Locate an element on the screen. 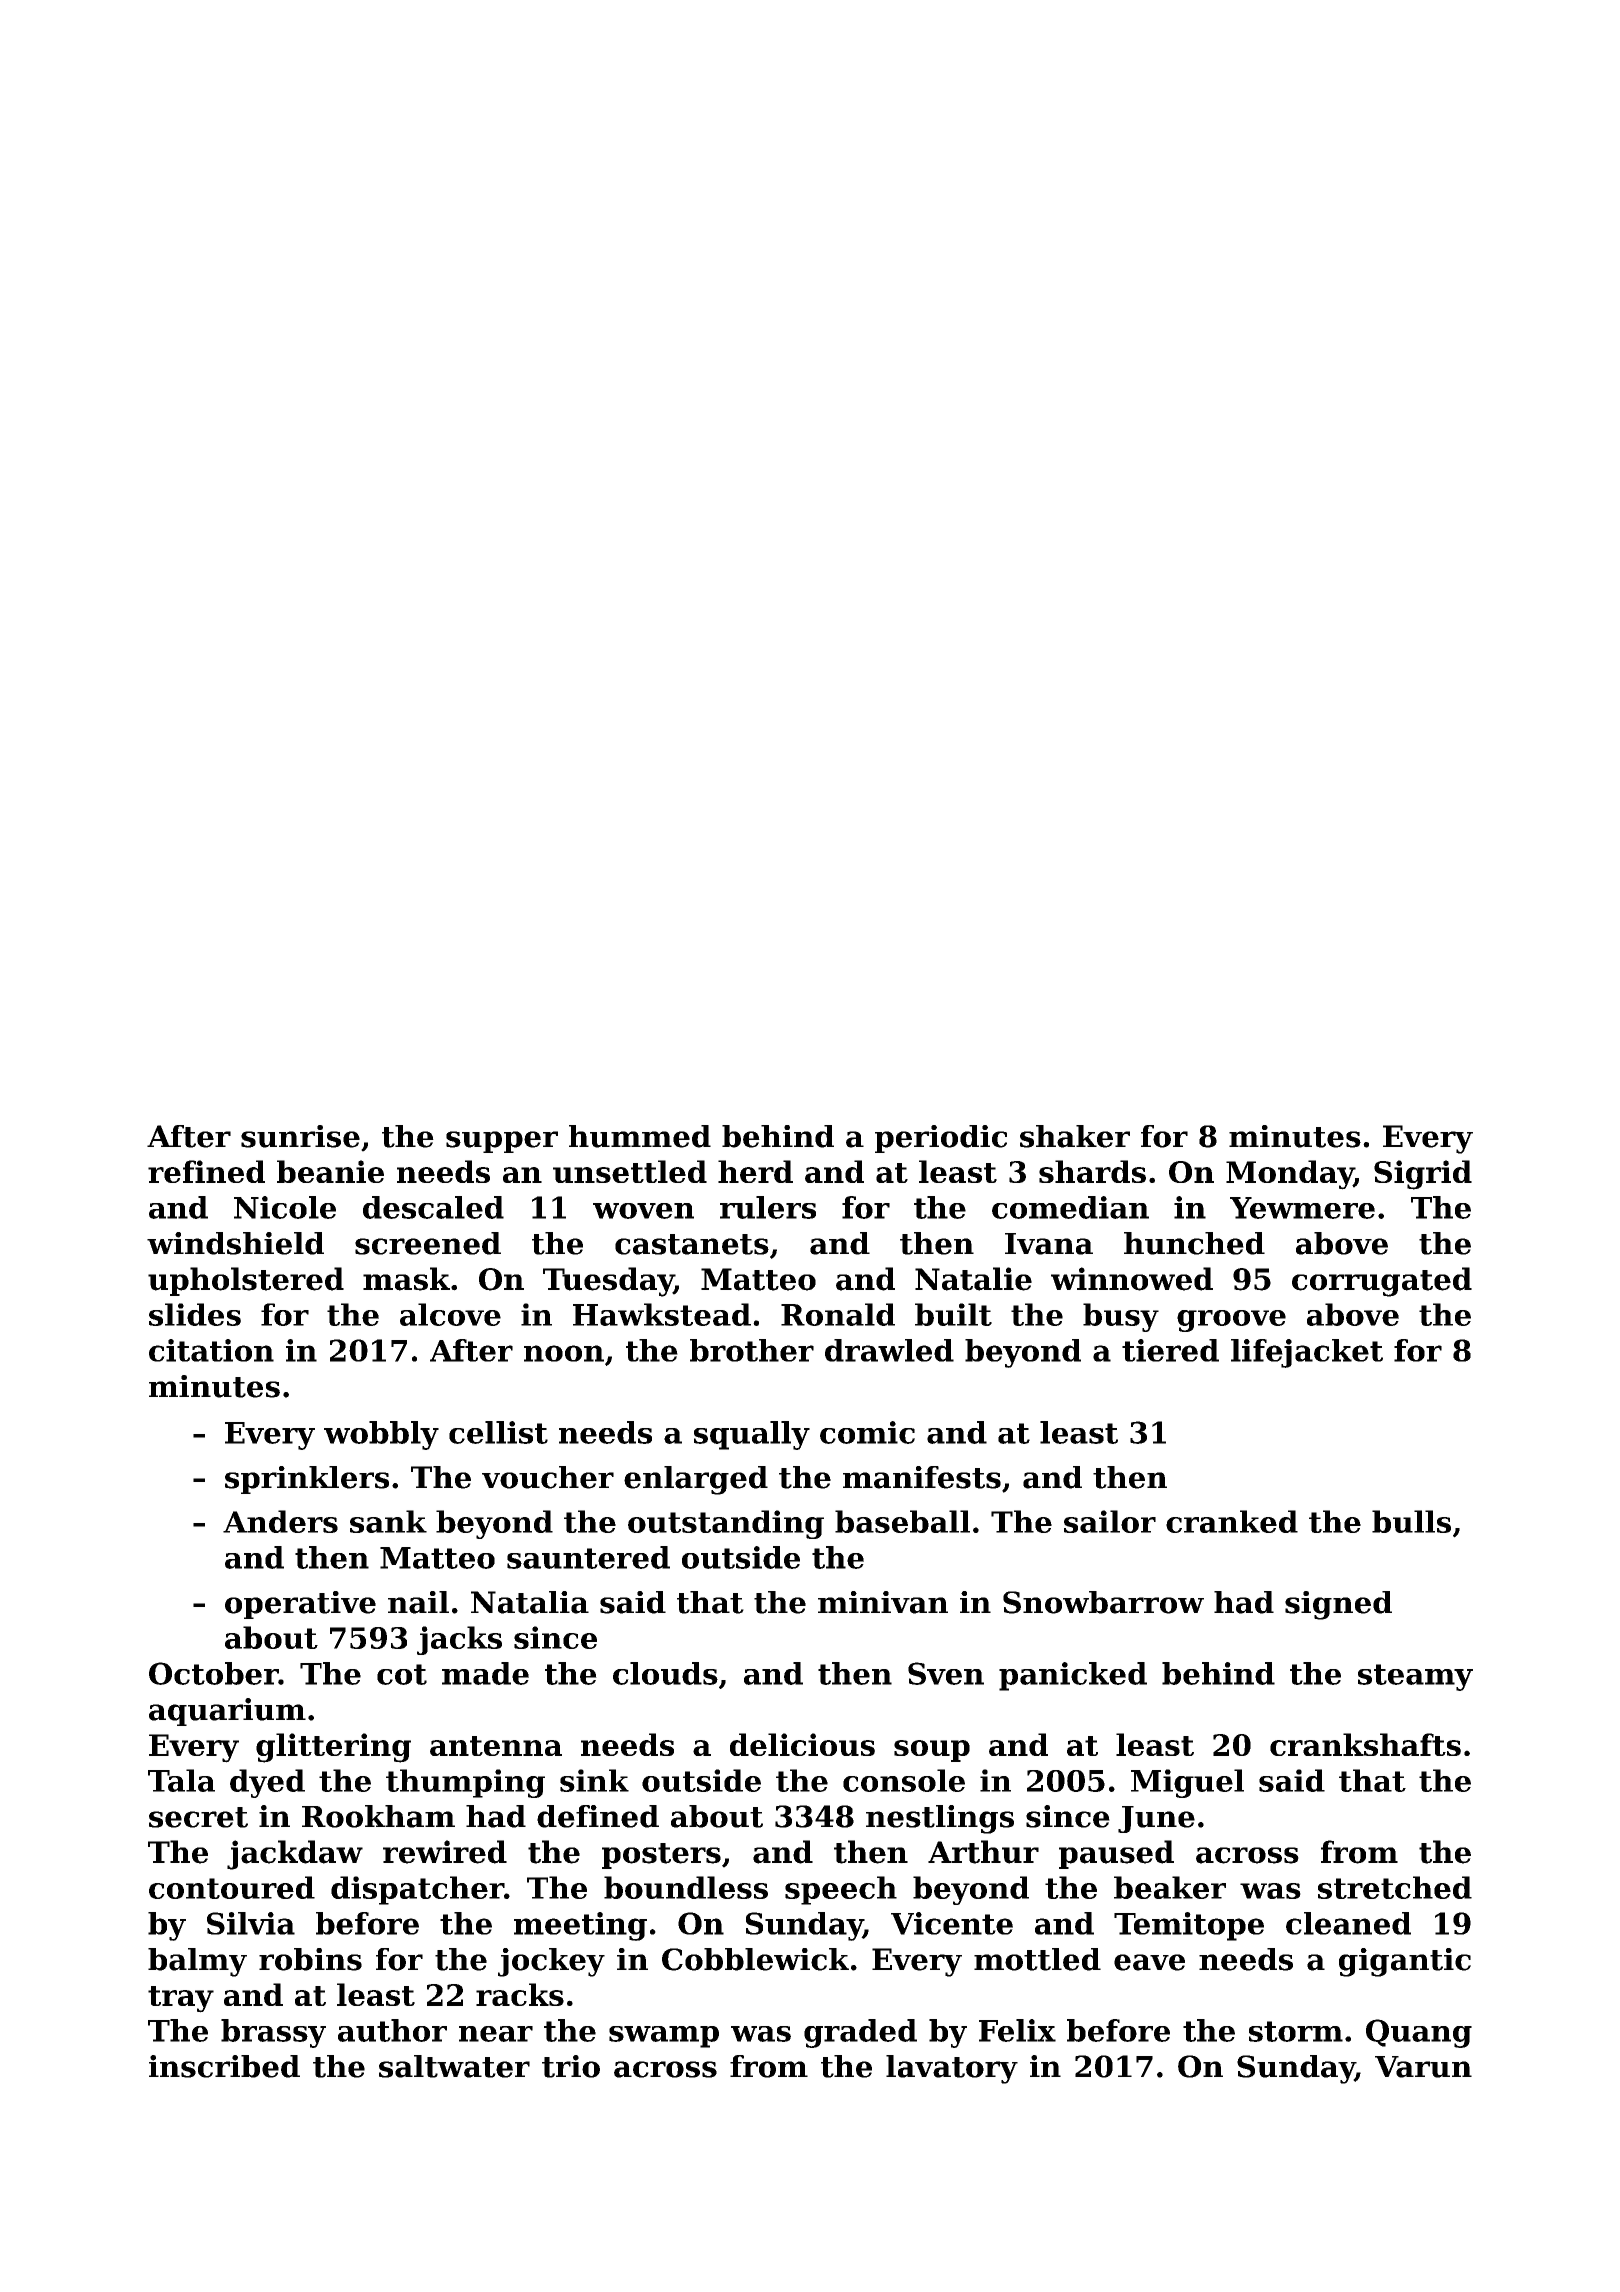  sailor is located at coordinates (1110, 1521).
